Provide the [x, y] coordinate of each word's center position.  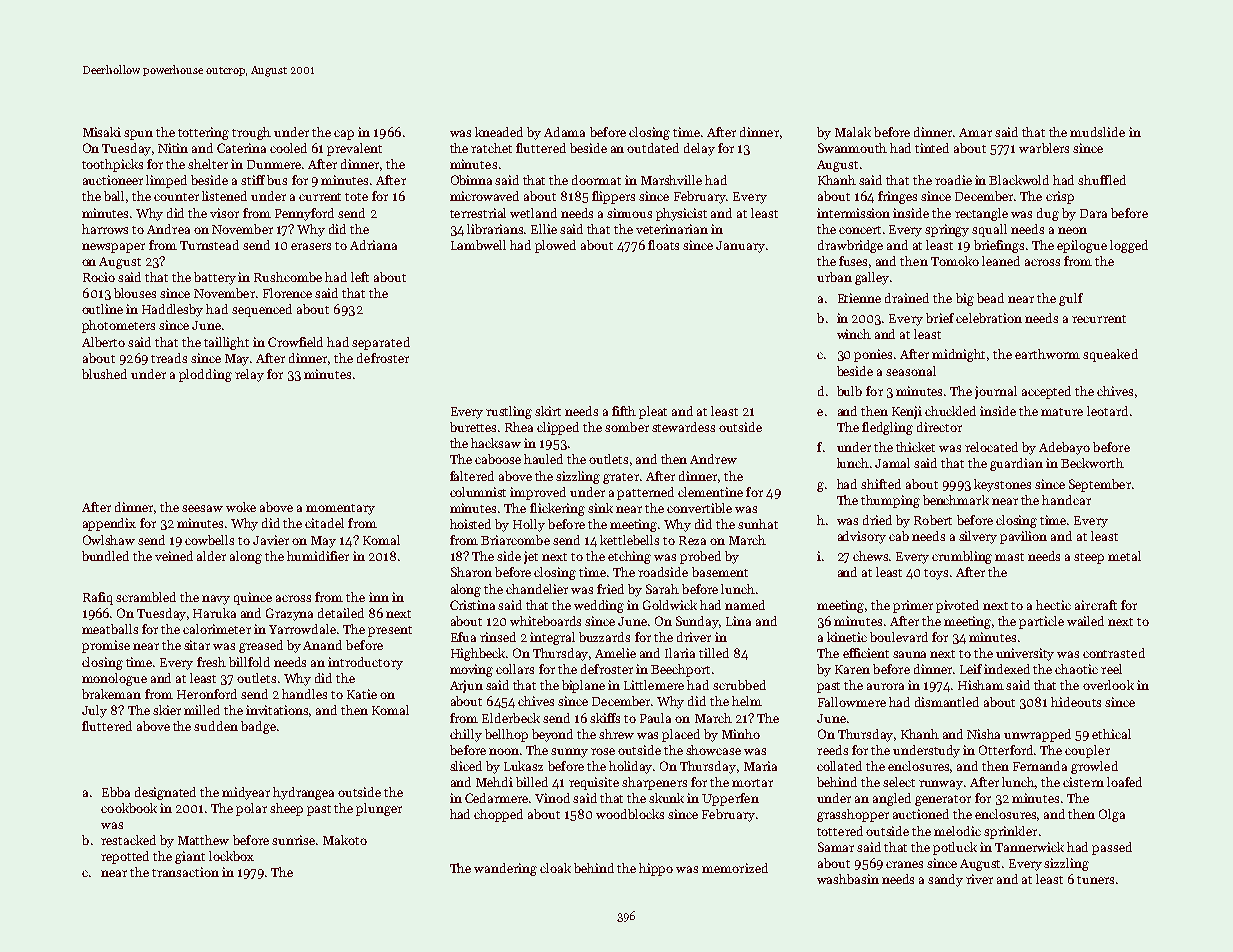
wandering [505, 869]
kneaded [499, 132]
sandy [945, 880]
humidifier [318, 556]
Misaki [102, 132]
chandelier [537, 589]
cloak [555, 868]
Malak [853, 132]
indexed [1007, 669]
